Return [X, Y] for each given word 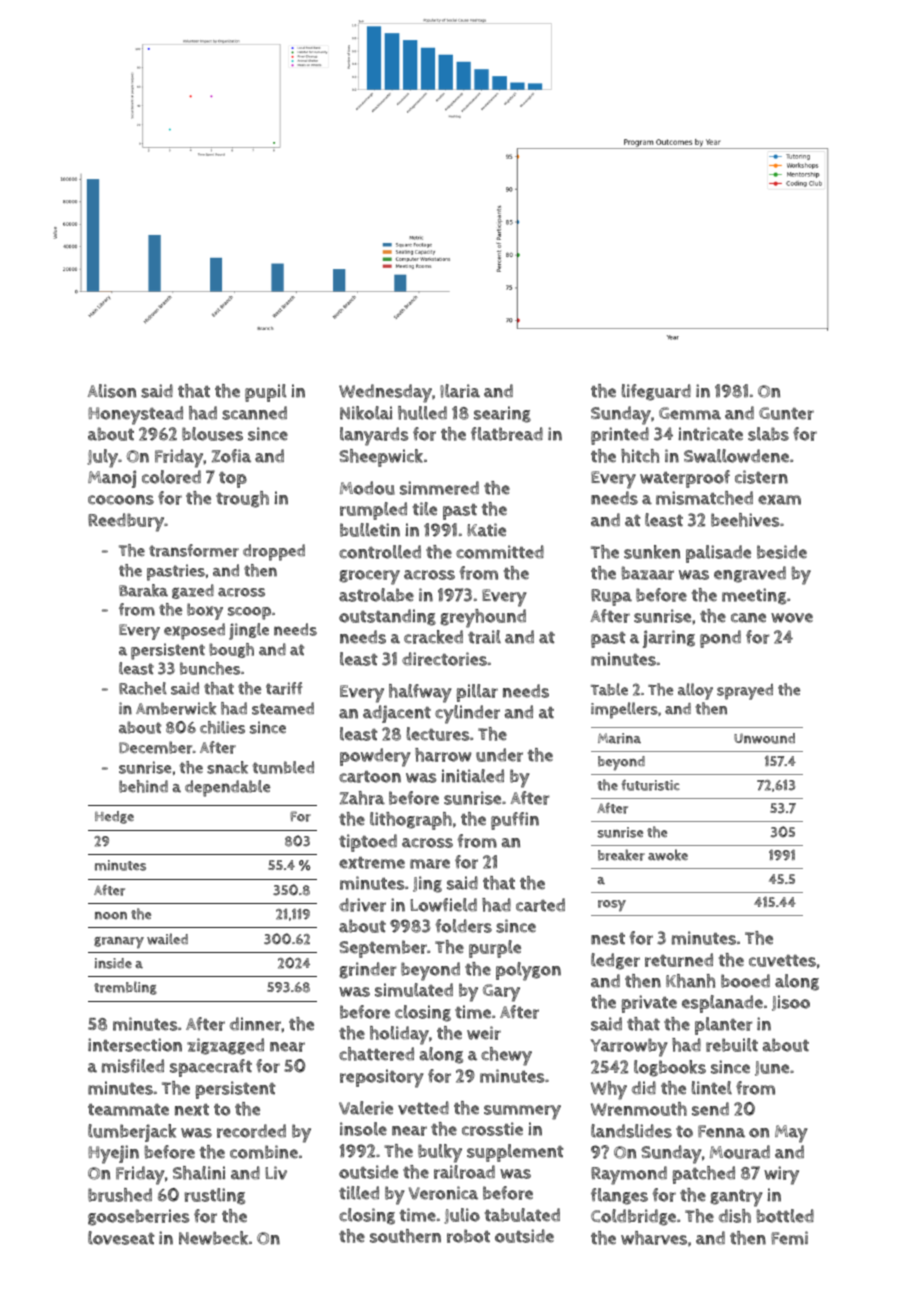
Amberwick [176, 708]
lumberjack [132, 1133]
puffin [515, 821]
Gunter [786, 413]
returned [679, 960]
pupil [266, 393]
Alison [111, 391]
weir [484, 1033]
